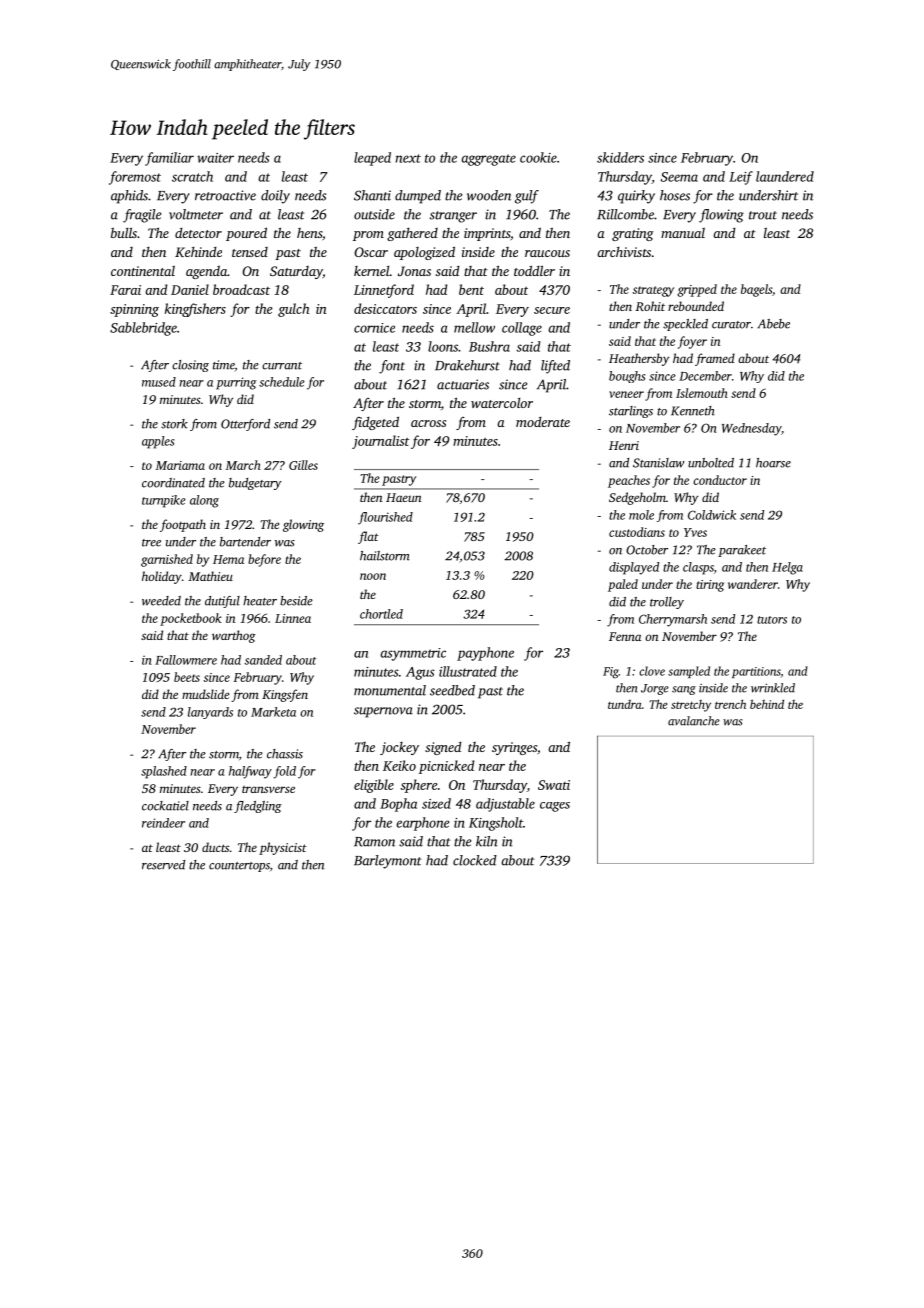  I want to click on Barleymont, so click(387, 862).
